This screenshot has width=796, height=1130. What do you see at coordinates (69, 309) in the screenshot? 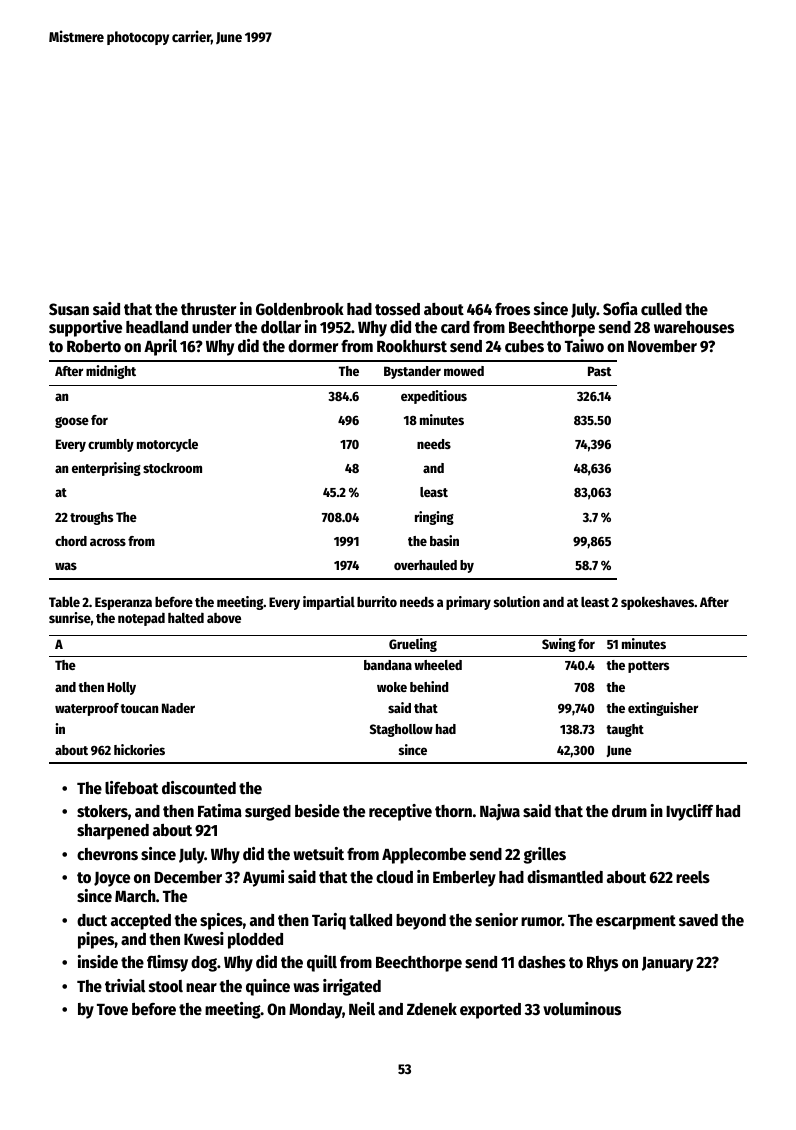
I see `Susan` at bounding box center [69, 309].
